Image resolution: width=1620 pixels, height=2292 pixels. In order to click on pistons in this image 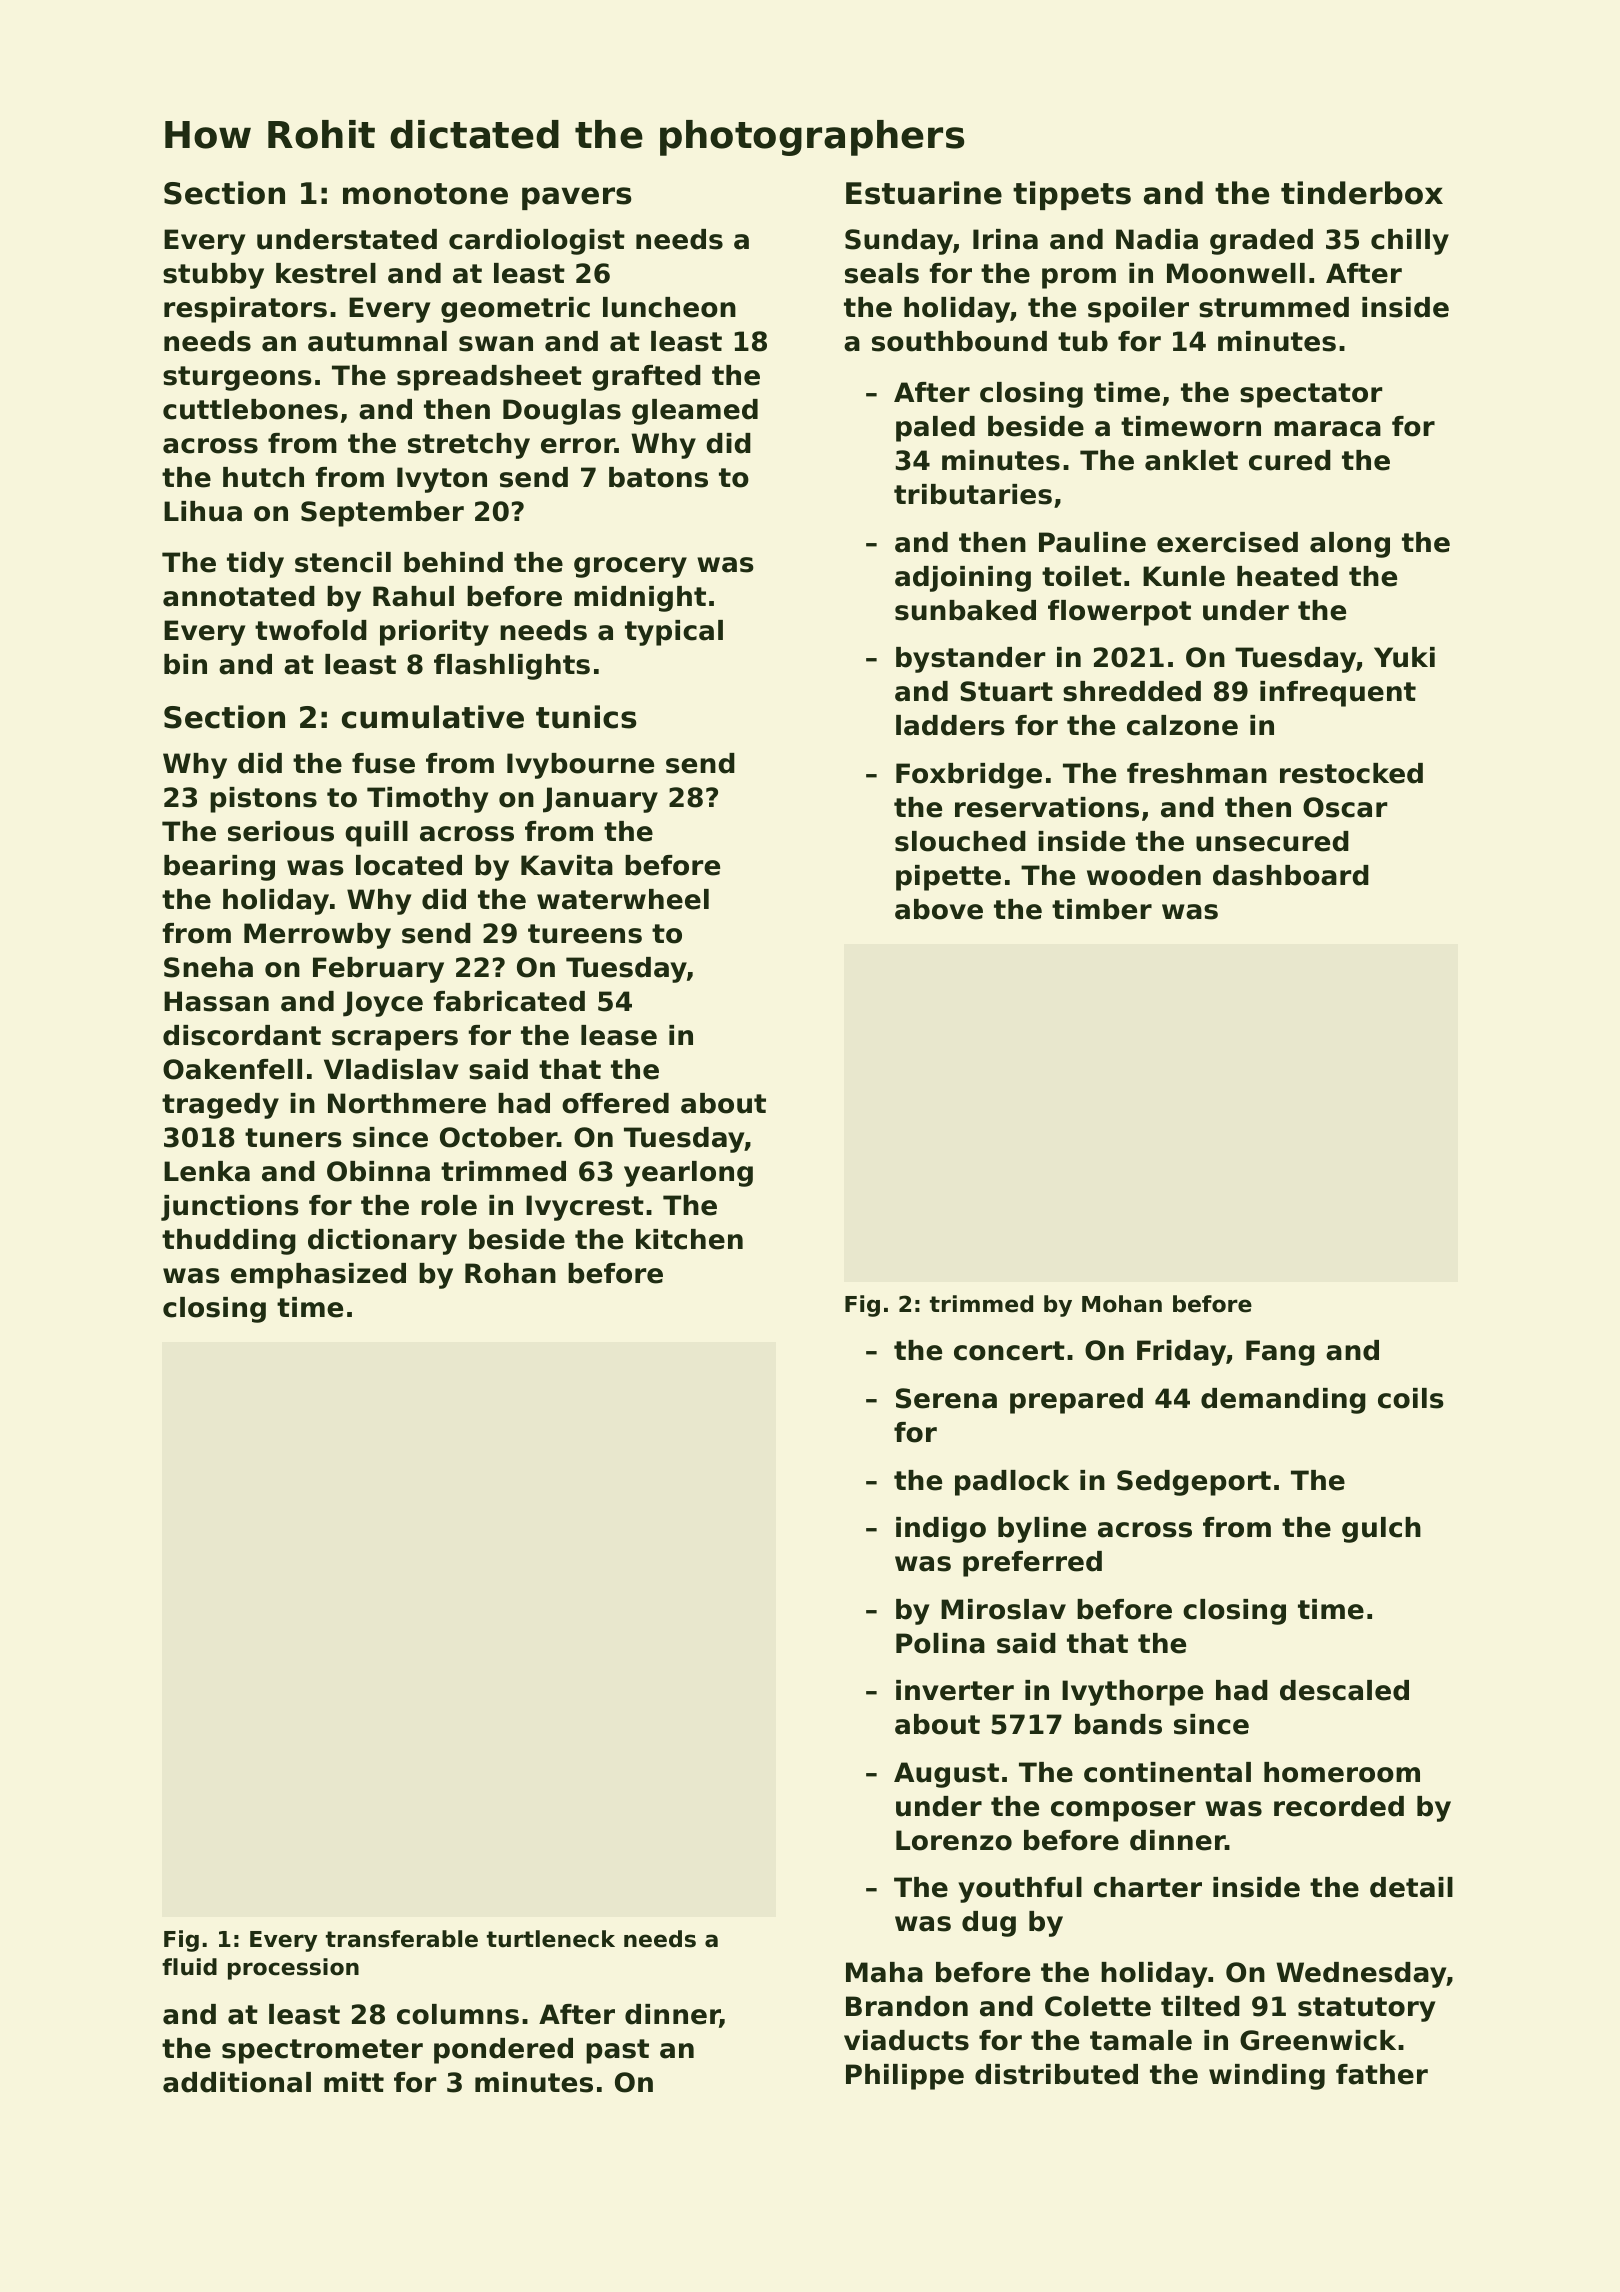, I will do `click(263, 800)`.
